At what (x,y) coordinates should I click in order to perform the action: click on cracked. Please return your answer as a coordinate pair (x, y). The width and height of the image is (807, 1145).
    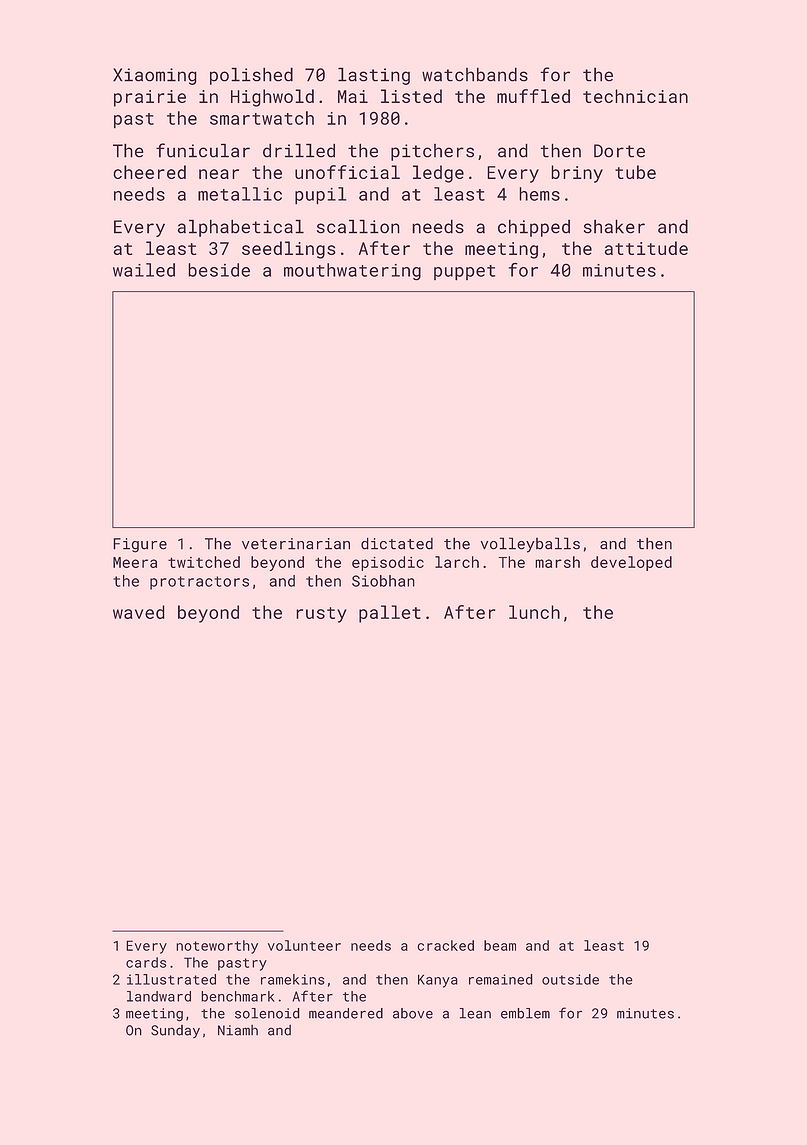
    Looking at the image, I should click on (445, 945).
